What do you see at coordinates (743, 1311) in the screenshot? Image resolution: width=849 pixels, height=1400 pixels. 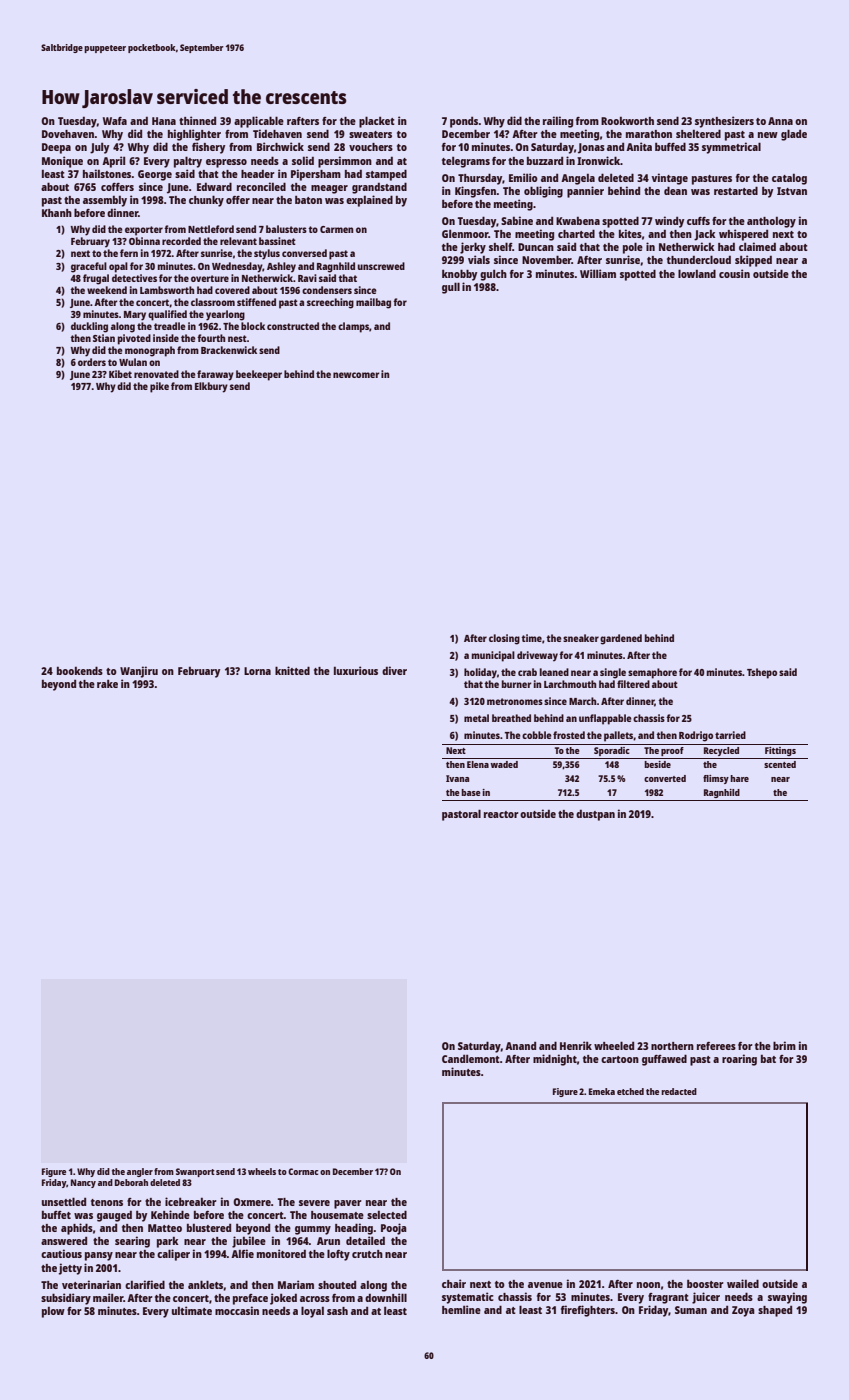 I see `Zoya` at bounding box center [743, 1311].
